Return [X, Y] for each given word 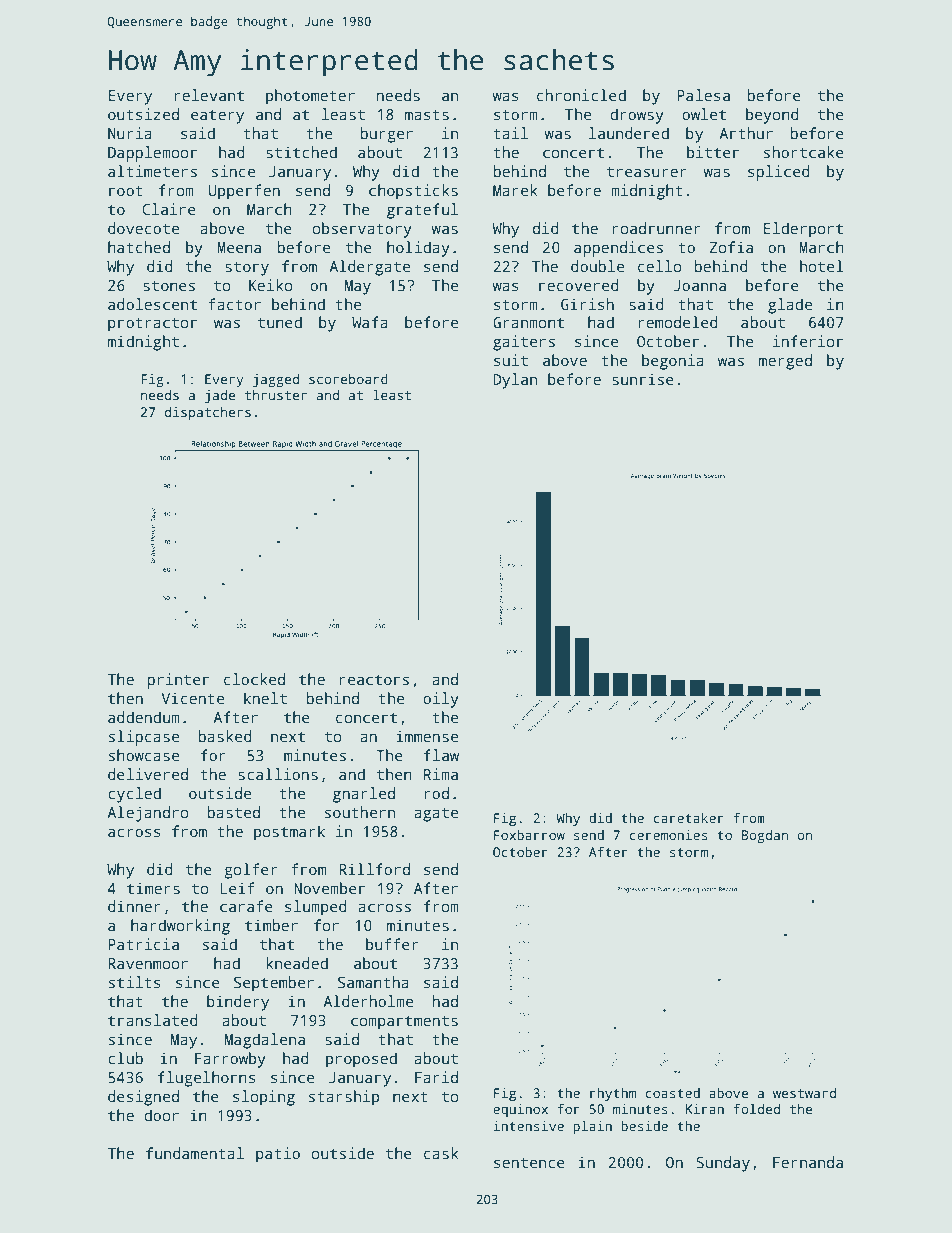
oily [441, 700]
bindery [238, 1003]
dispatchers [208, 413]
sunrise [643, 379]
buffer [392, 944]
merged [785, 362]
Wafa [370, 322]
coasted [672, 1093]
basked [225, 736]
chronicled [581, 95]
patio [278, 1155]
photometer [310, 97]
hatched [139, 247]
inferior [808, 341]
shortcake [804, 152]
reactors [374, 680]
